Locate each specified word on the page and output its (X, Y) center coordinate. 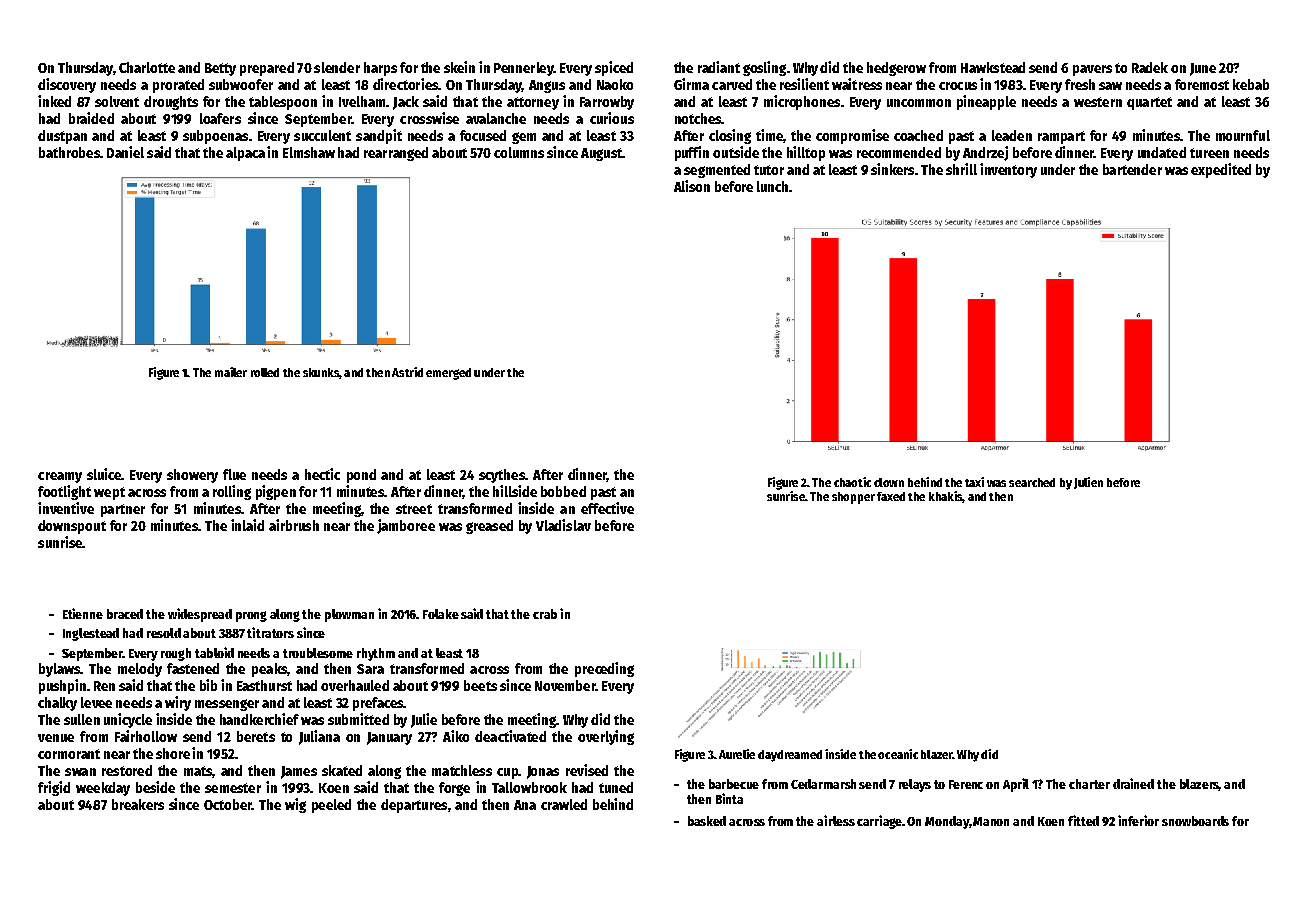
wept (109, 493)
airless (836, 820)
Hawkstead (993, 67)
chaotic (852, 482)
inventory (1008, 170)
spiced (614, 68)
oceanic (898, 754)
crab (545, 614)
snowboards (1195, 821)
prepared (267, 69)
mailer (231, 372)
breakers (138, 804)
